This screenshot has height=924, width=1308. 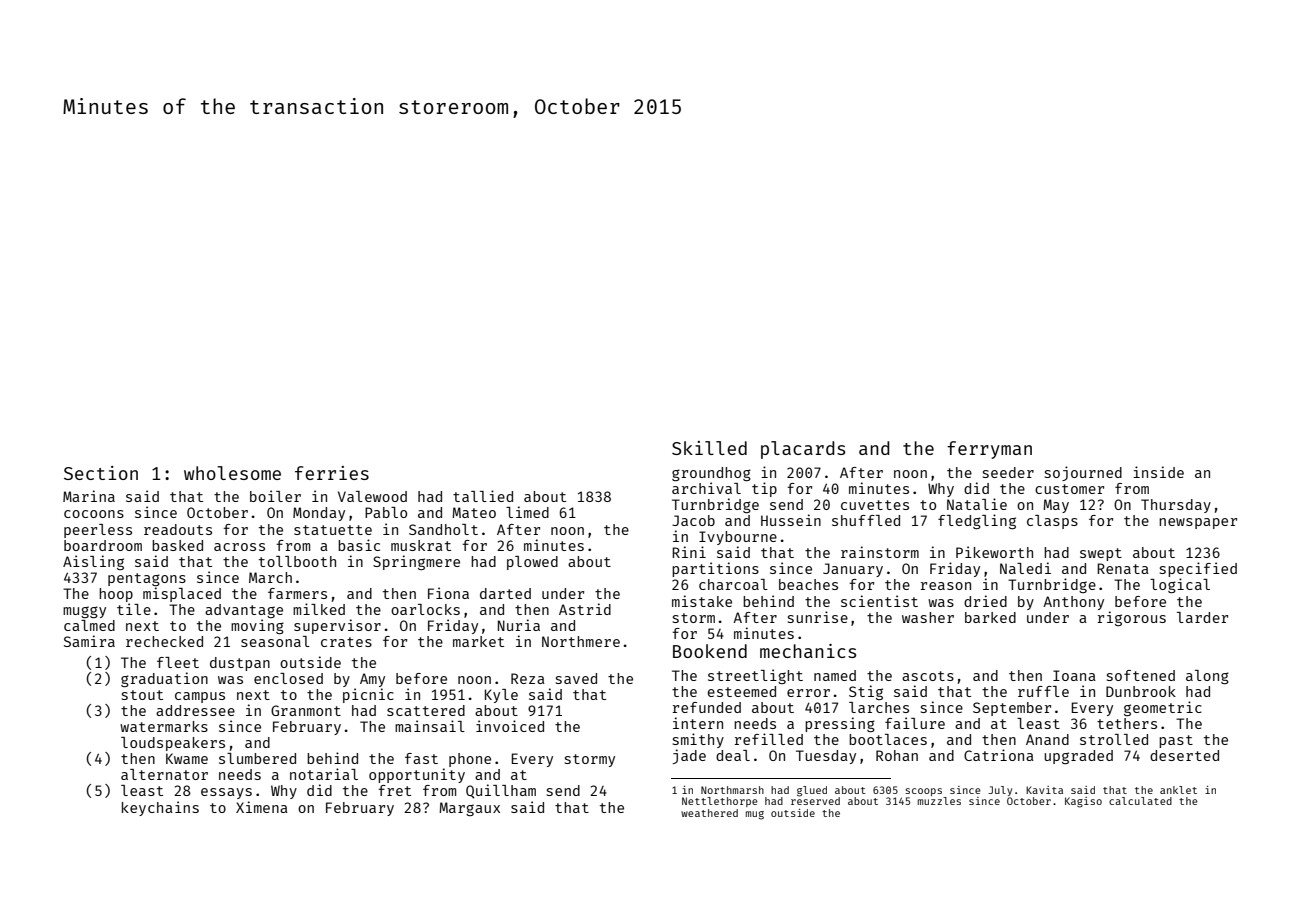 What do you see at coordinates (709, 448) in the screenshot?
I see `Skilled` at bounding box center [709, 448].
